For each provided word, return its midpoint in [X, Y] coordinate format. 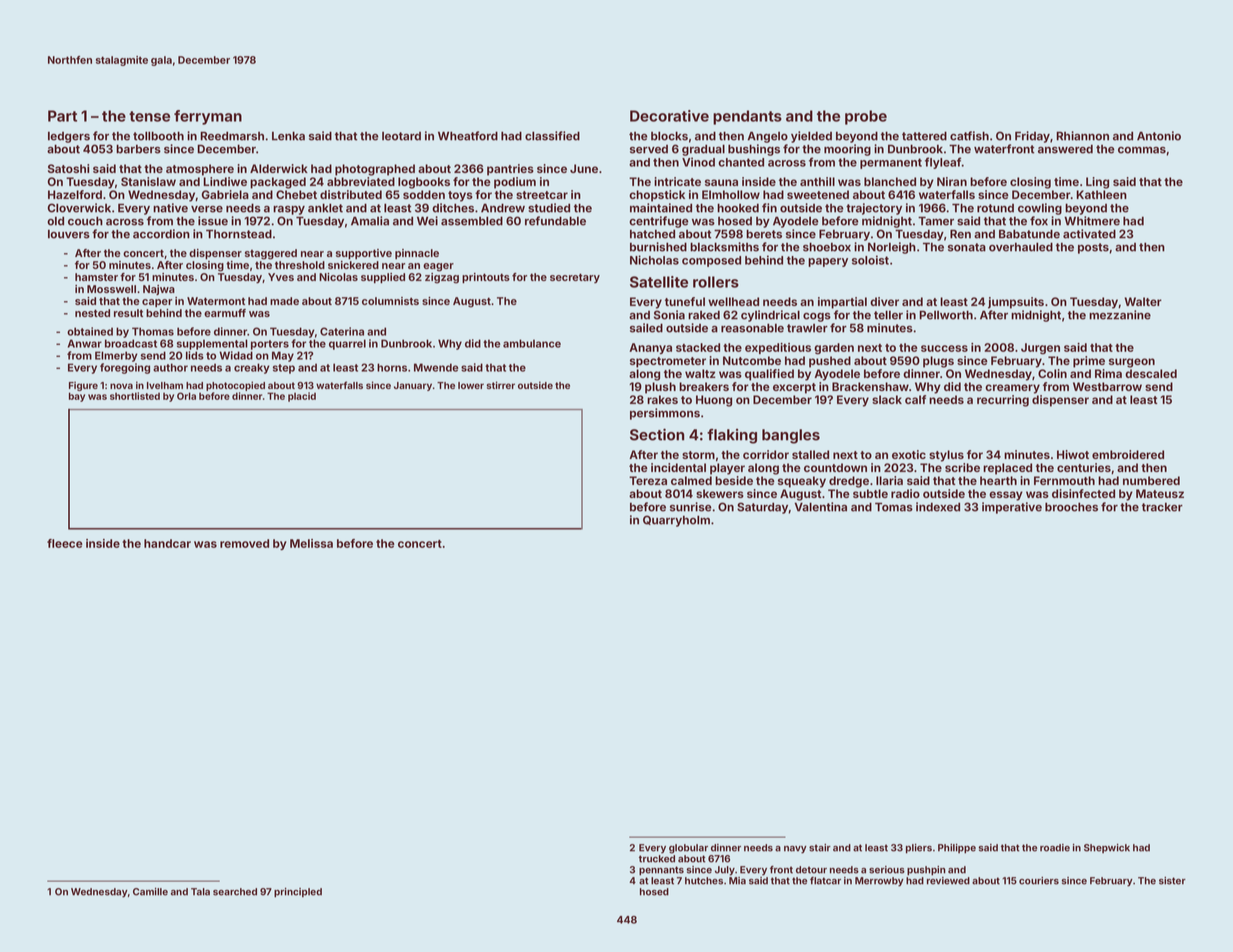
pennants [661, 871]
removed [244, 543]
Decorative [669, 116]
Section [657, 434]
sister [1172, 881]
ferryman [208, 117]
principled [298, 893]
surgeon [1132, 363]
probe [866, 117]
